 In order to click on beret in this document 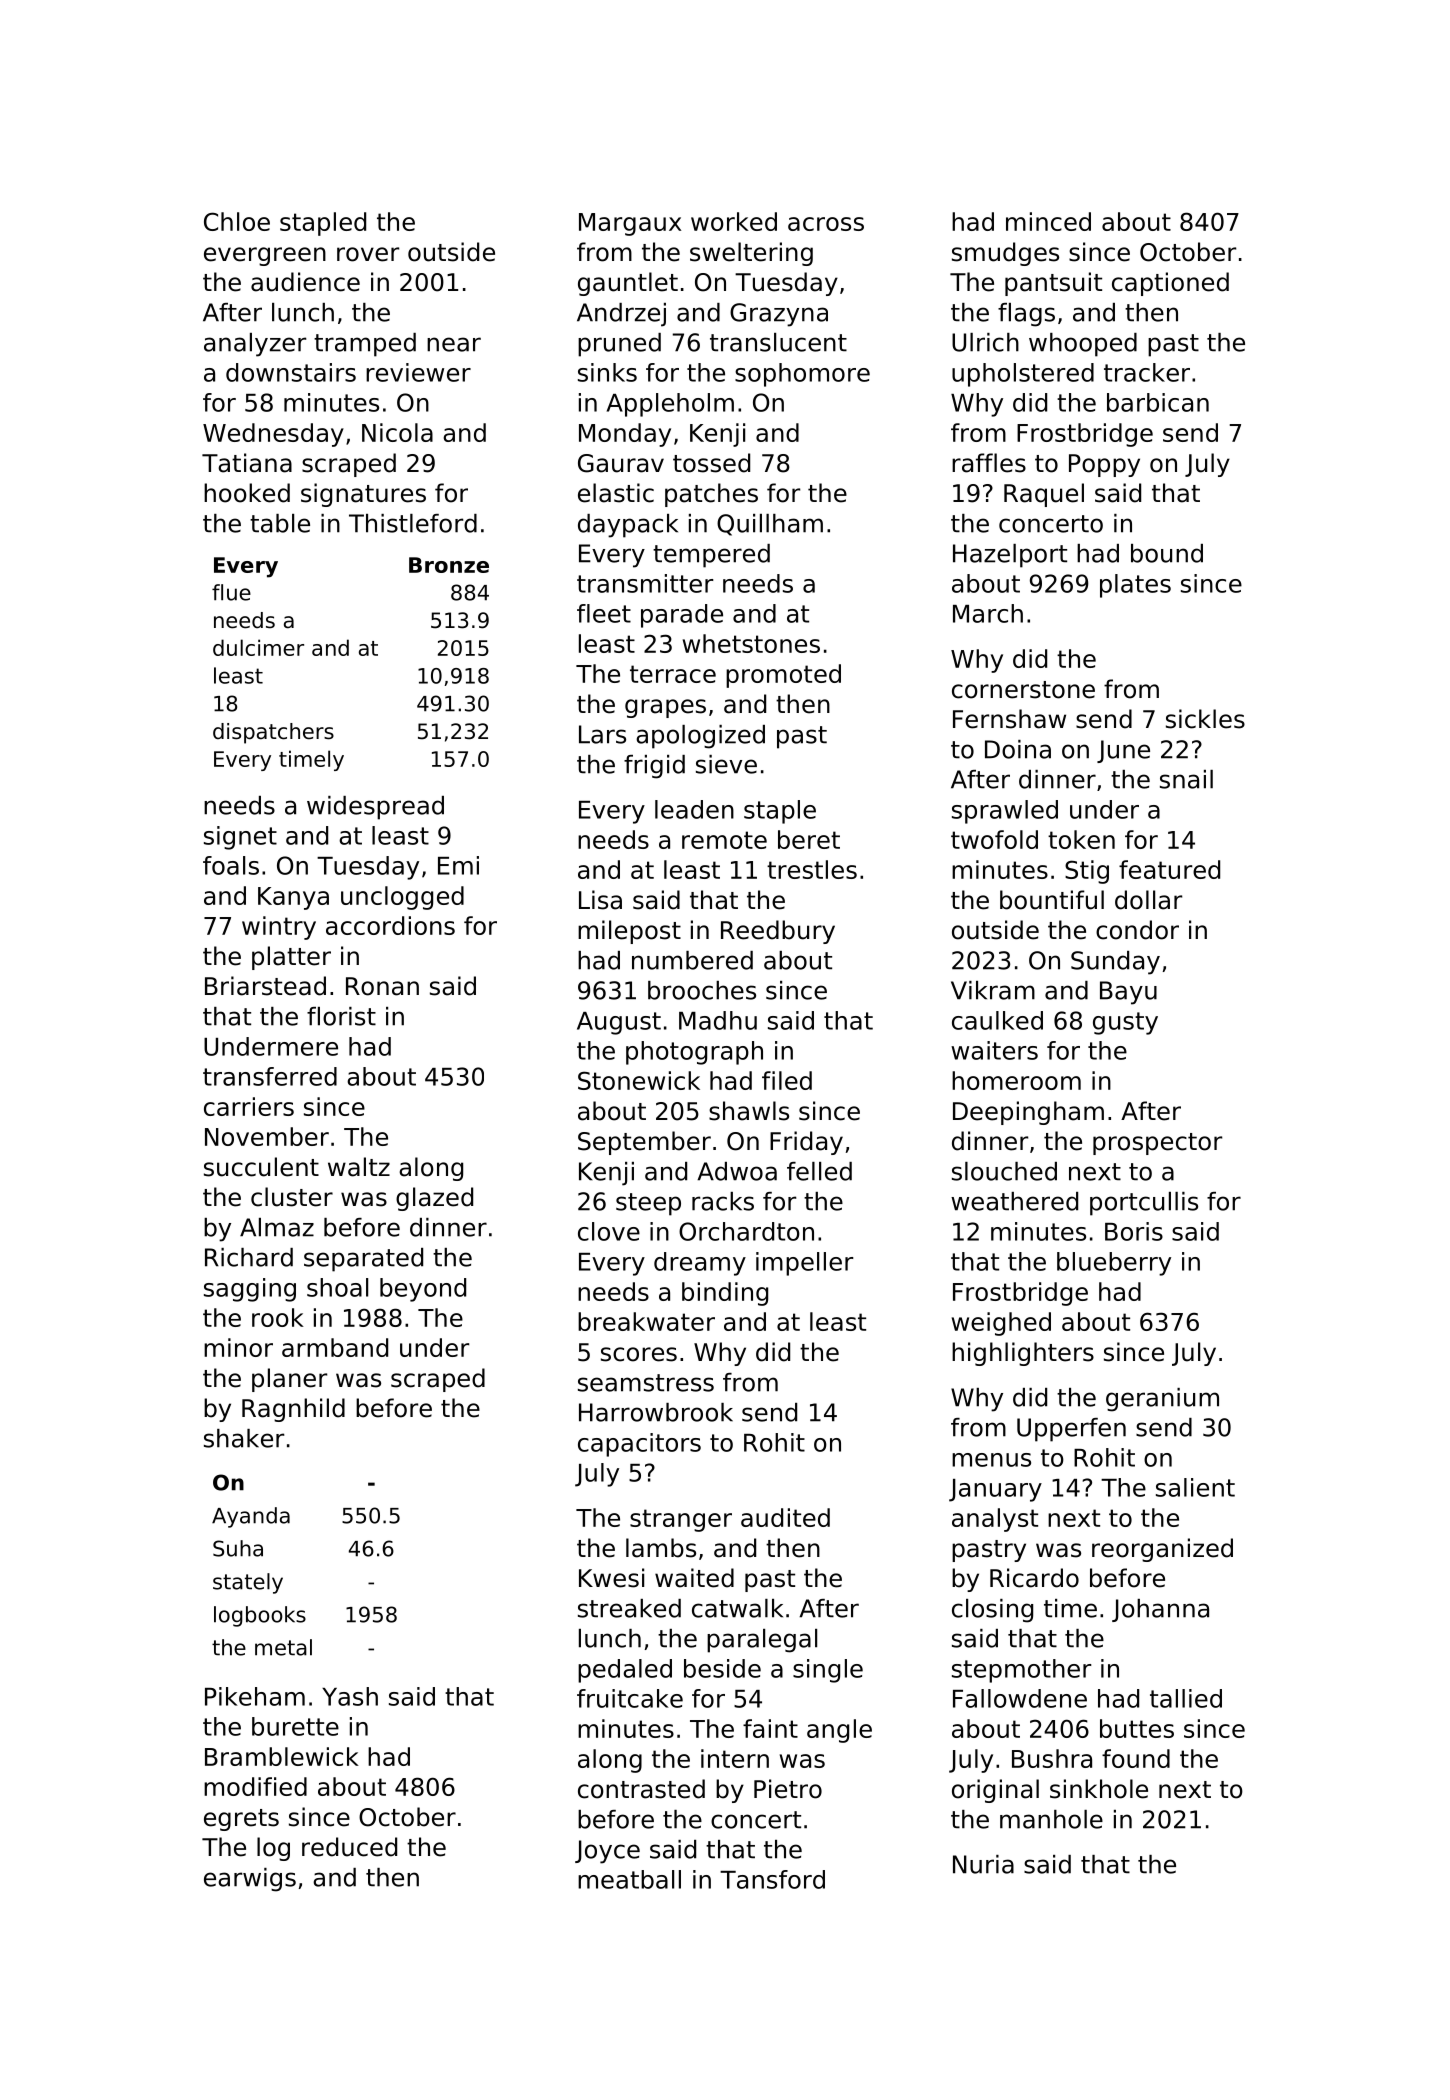, I will do `click(809, 839)`.
